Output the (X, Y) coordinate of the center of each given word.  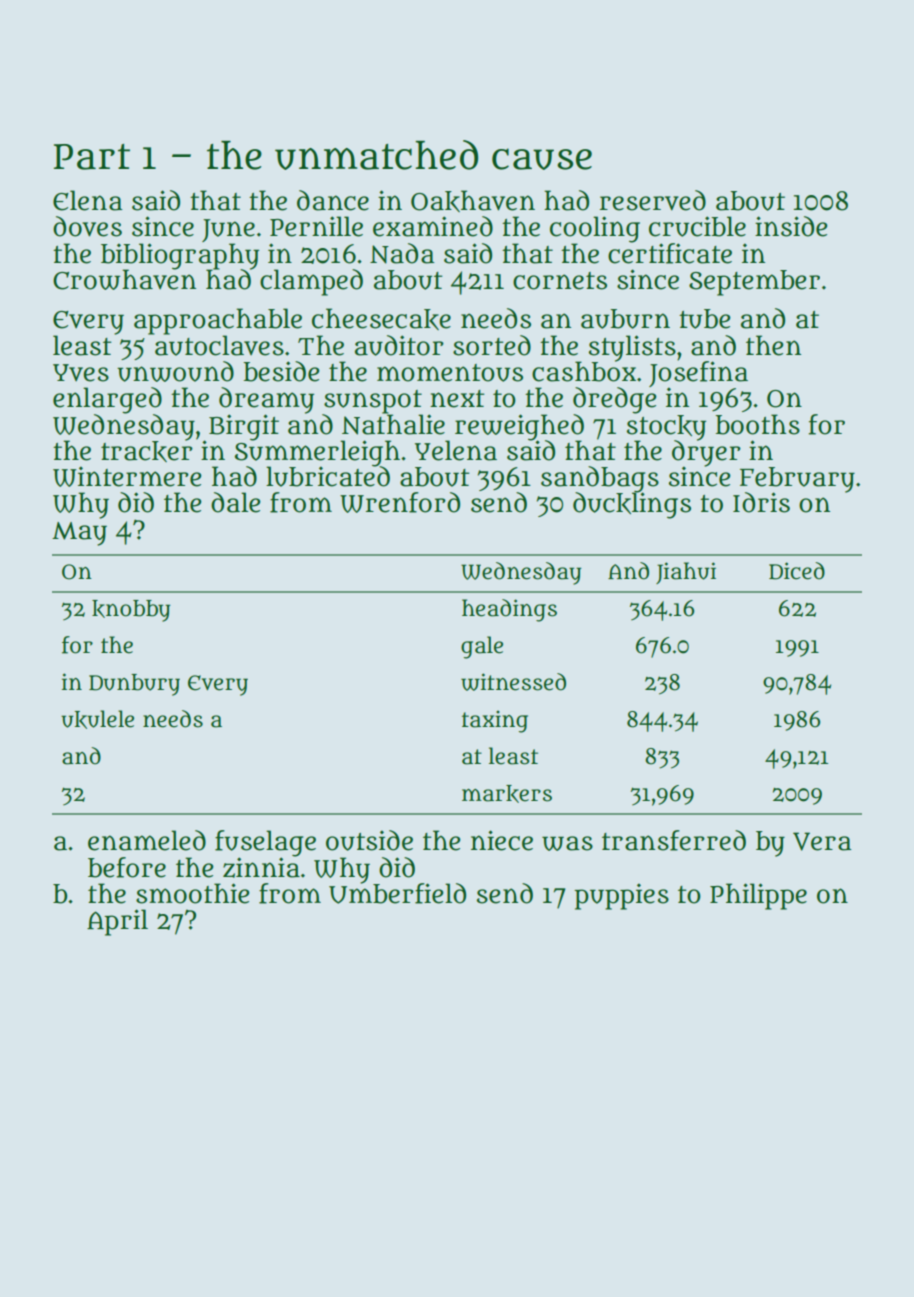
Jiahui (686, 573)
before (127, 867)
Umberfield (397, 893)
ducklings (632, 506)
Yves (81, 373)
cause (542, 159)
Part (92, 157)
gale (482, 647)
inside (791, 226)
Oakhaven (473, 201)
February (797, 480)
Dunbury (134, 685)
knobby (131, 611)
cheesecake (381, 319)
